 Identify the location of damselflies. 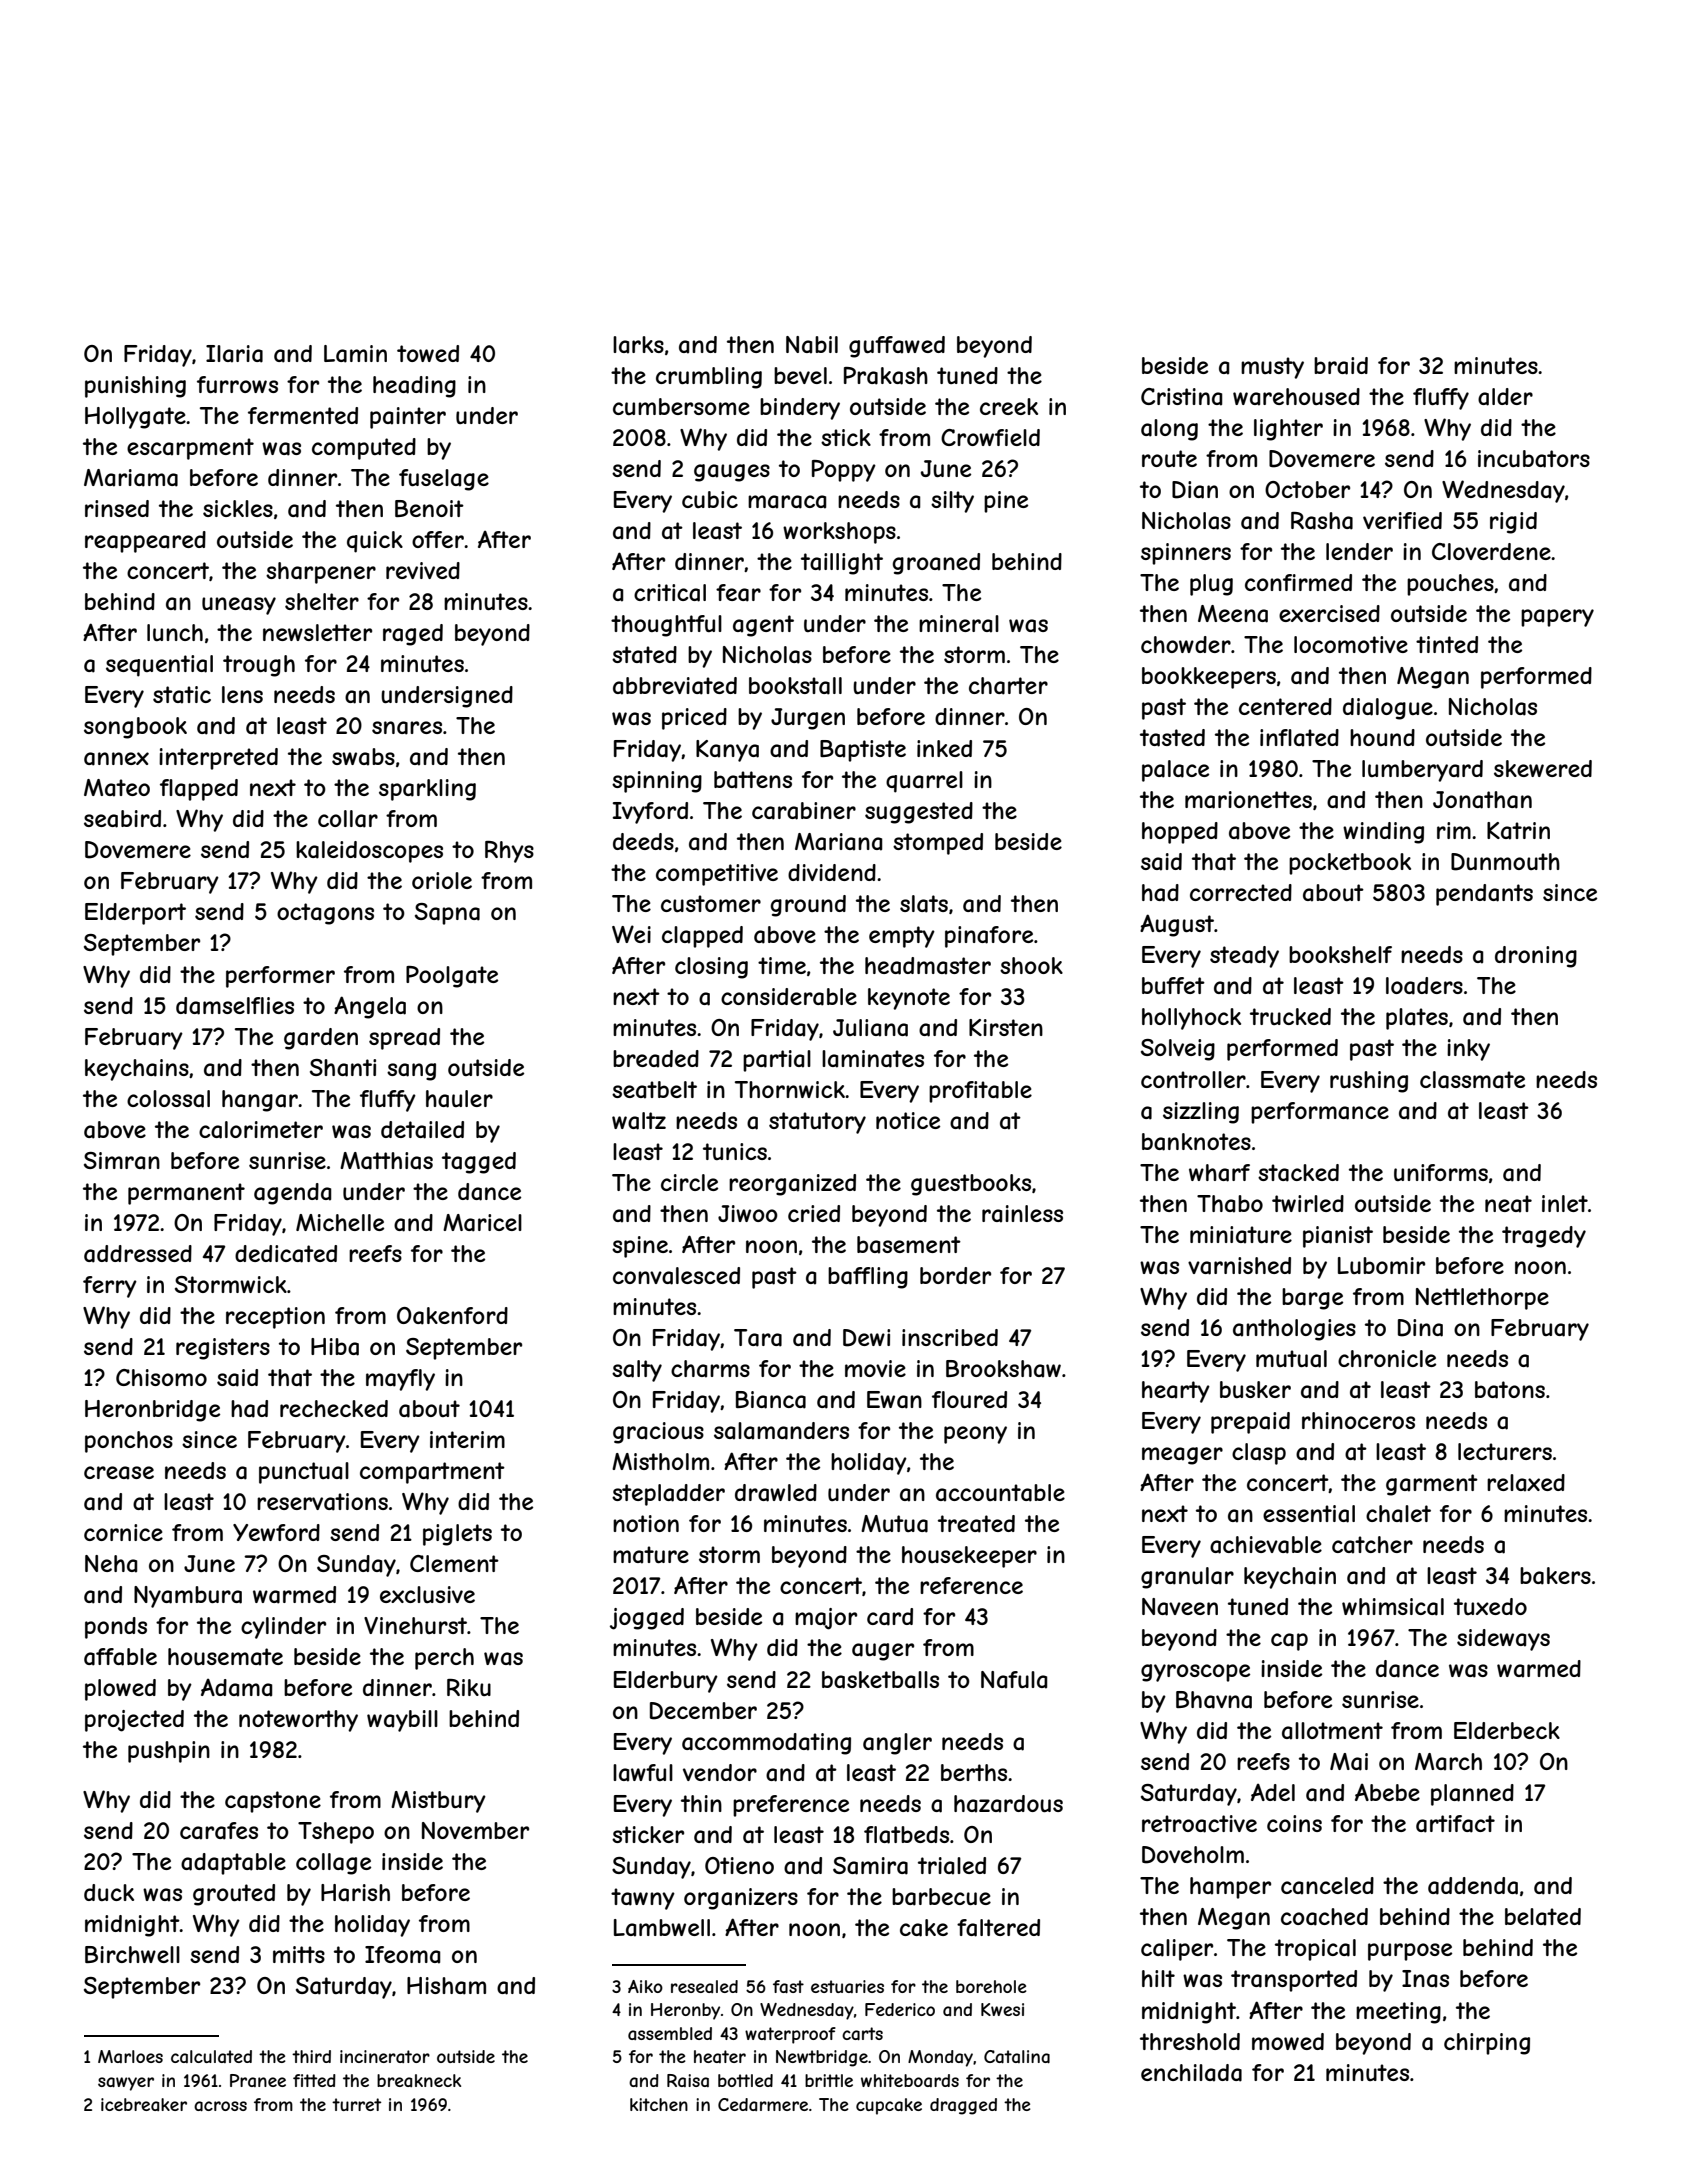
(235, 1006).
